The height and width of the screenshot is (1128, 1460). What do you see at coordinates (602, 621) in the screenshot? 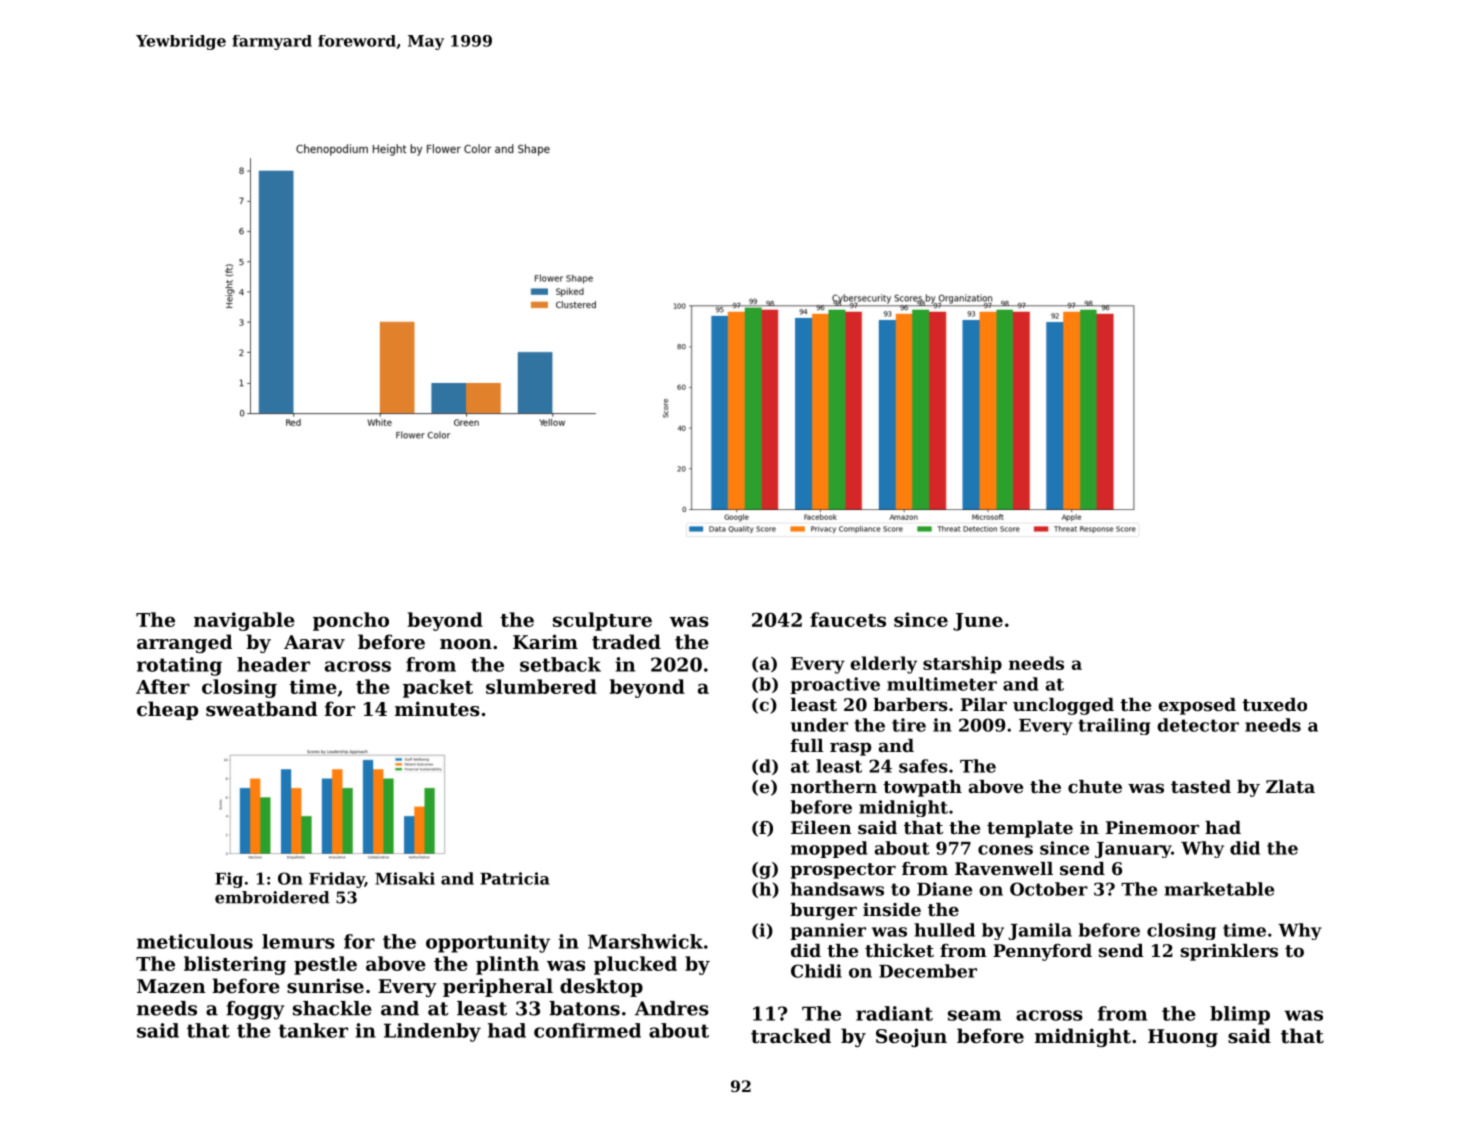
I see `sculpture` at bounding box center [602, 621].
